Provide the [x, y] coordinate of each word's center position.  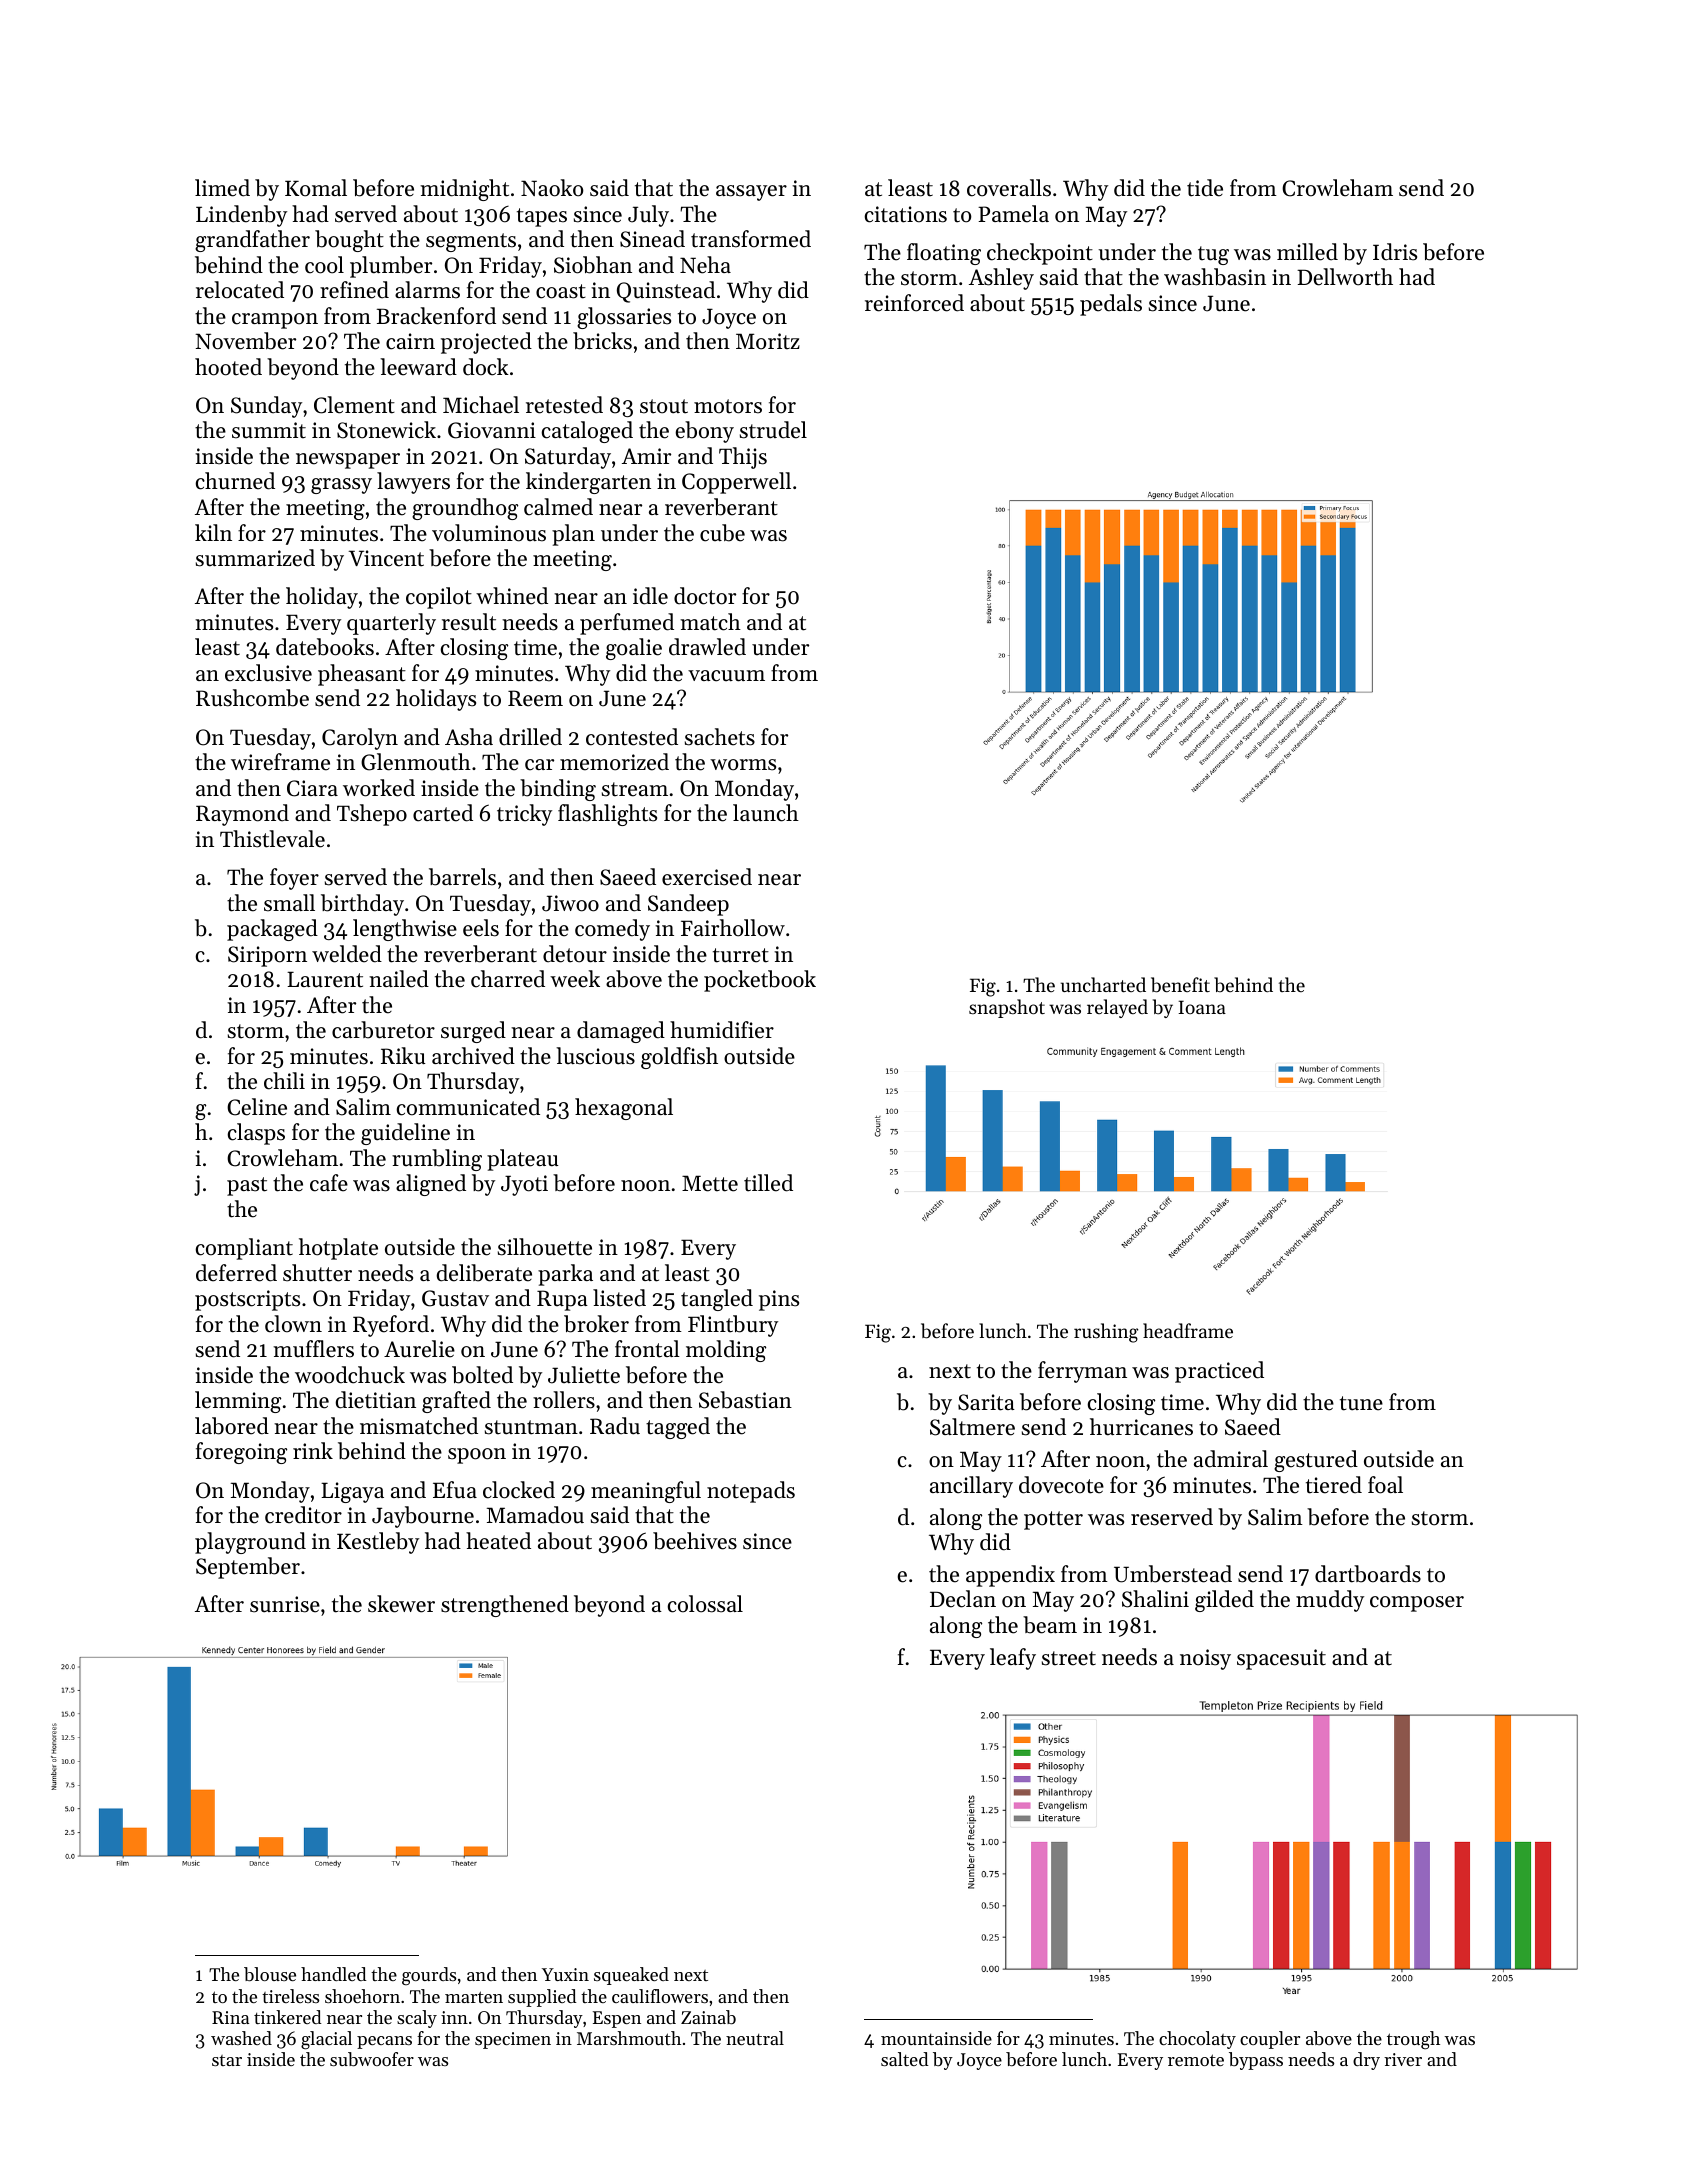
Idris [1395, 252]
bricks [602, 341]
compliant [244, 1249]
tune [1361, 1403]
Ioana [1202, 1007]
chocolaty [1197, 2040]
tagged [678, 1428]
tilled [768, 1183]
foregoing [241, 1453]
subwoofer [372, 2059]
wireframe [280, 762]
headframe [1188, 1330]
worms [743, 765]
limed [222, 188]
